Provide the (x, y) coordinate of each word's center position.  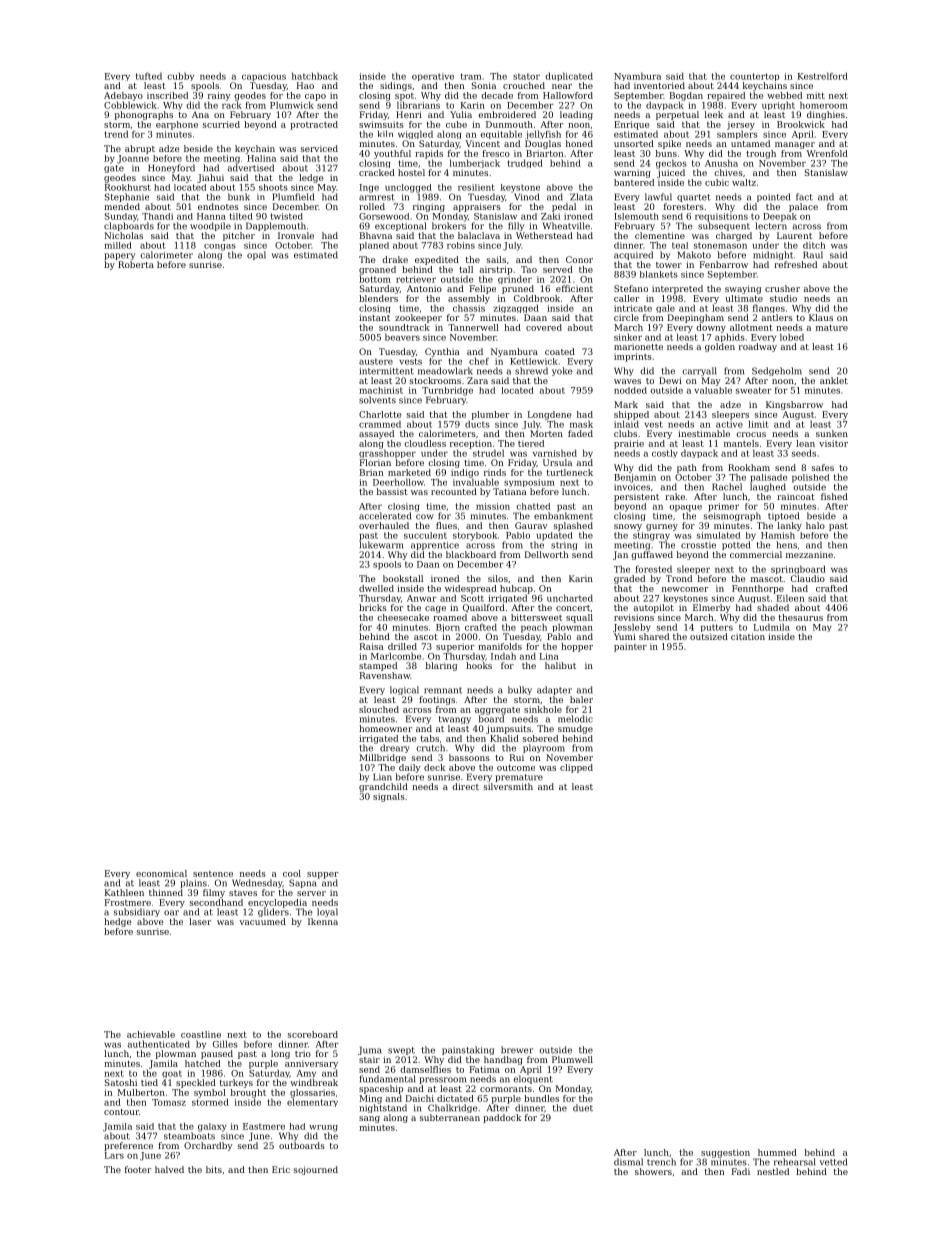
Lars (114, 1155)
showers (653, 1171)
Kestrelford (823, 76)
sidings (396, 86)
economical (161, 873)
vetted (833, 1162)
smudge (575, 729)
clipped (576, 768)
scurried (221, 124)
